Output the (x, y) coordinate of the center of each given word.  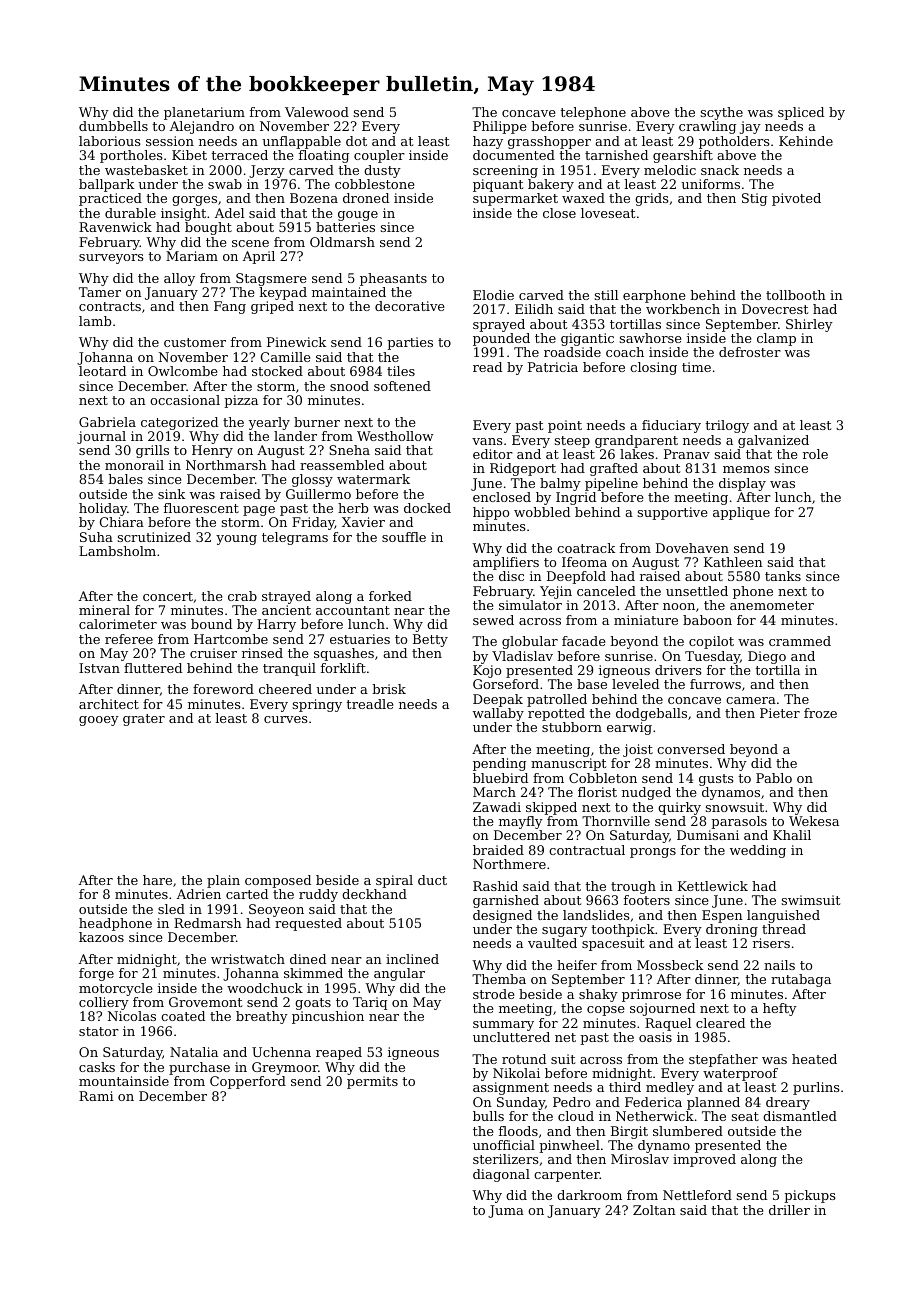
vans (487, 441)
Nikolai (516, 1073)
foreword (223, 689)
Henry (212, 451)
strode (493, 994)
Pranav (687, 454)
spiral (394, 881)
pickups (810, 1196)
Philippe (499, 127)
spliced (801, 113)
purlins (816, 1088)
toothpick (623, 930)
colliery (104, 1003)
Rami (96, 1096)
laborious (110, 141)
